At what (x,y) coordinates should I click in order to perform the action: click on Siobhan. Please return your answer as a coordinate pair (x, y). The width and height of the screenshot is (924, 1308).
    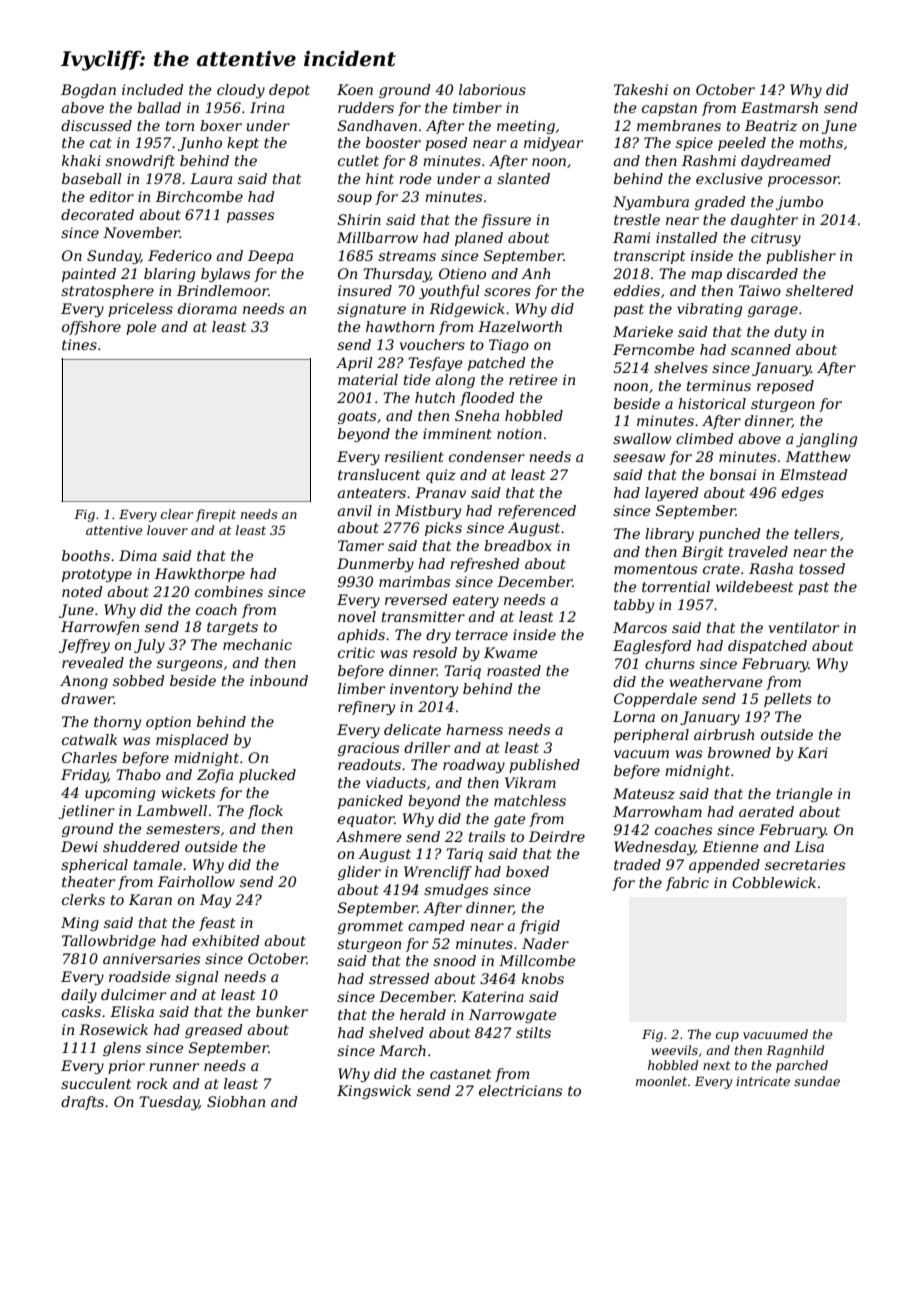
    Looking at the image, I should click on (236, 1101).
